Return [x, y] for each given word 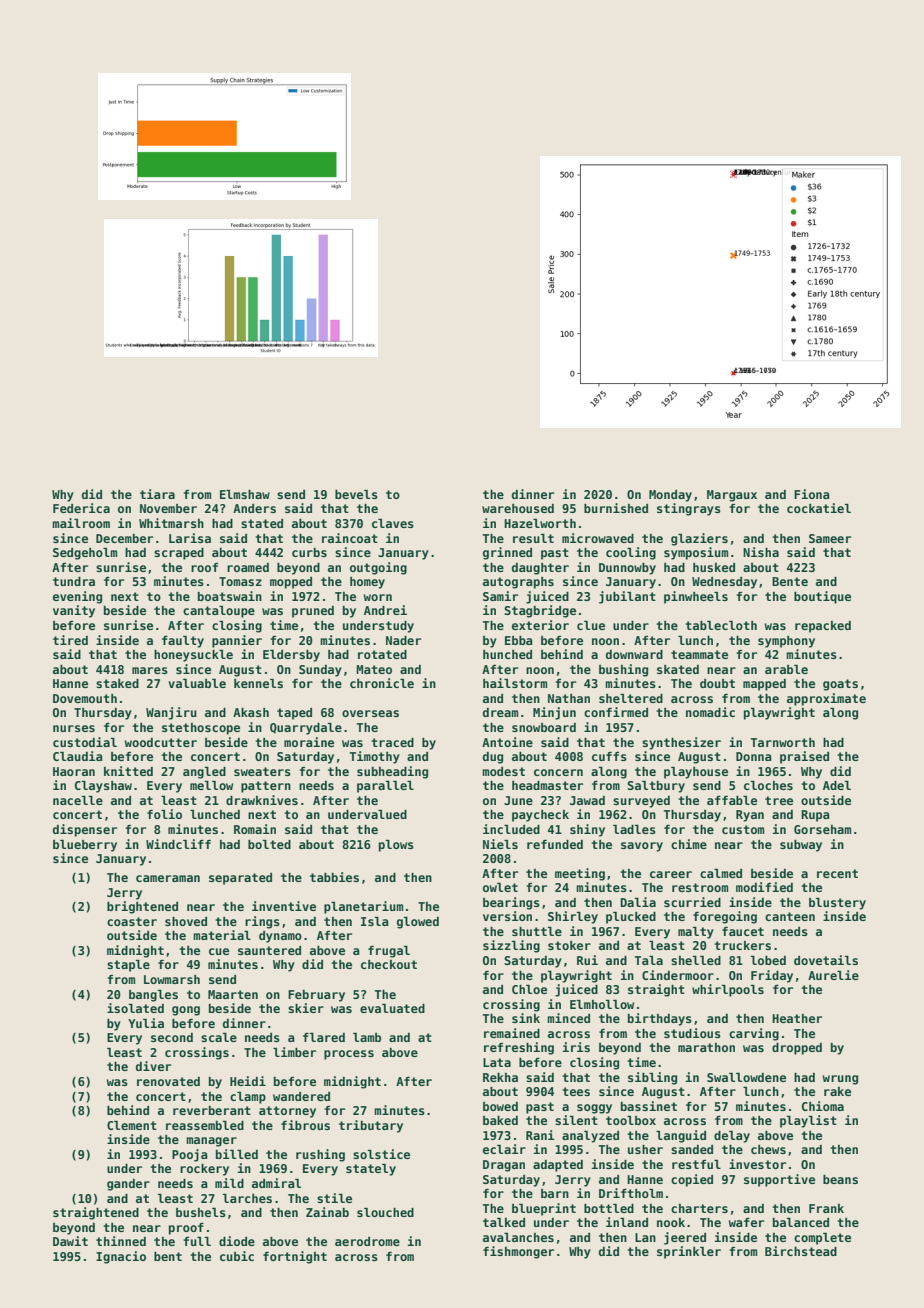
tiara [157, 494]
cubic [237, 1256]
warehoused [518, 508]
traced [392, 742]
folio [164, 814]
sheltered [631, 698]
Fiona [812, 494]
